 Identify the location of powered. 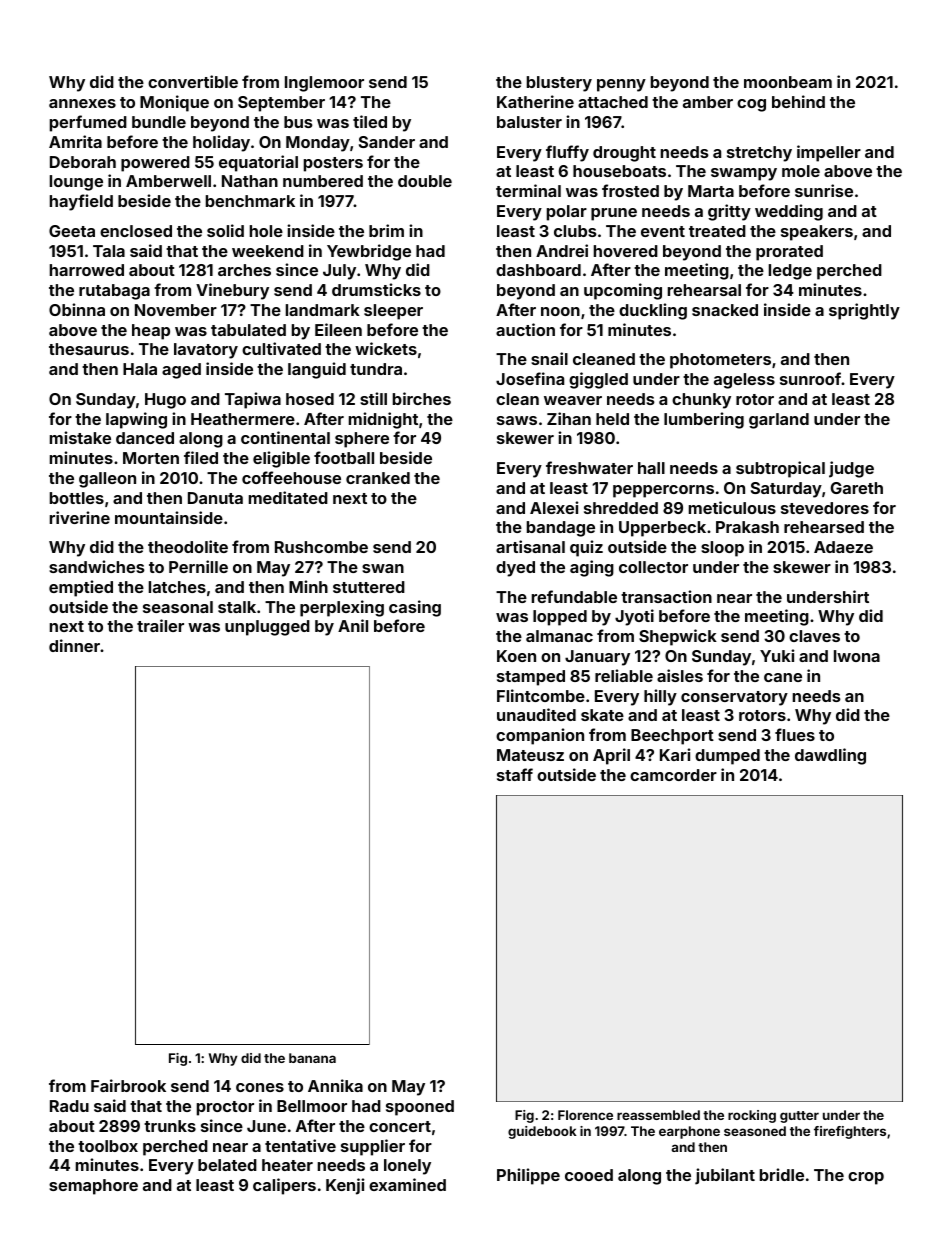
(155, 164).
